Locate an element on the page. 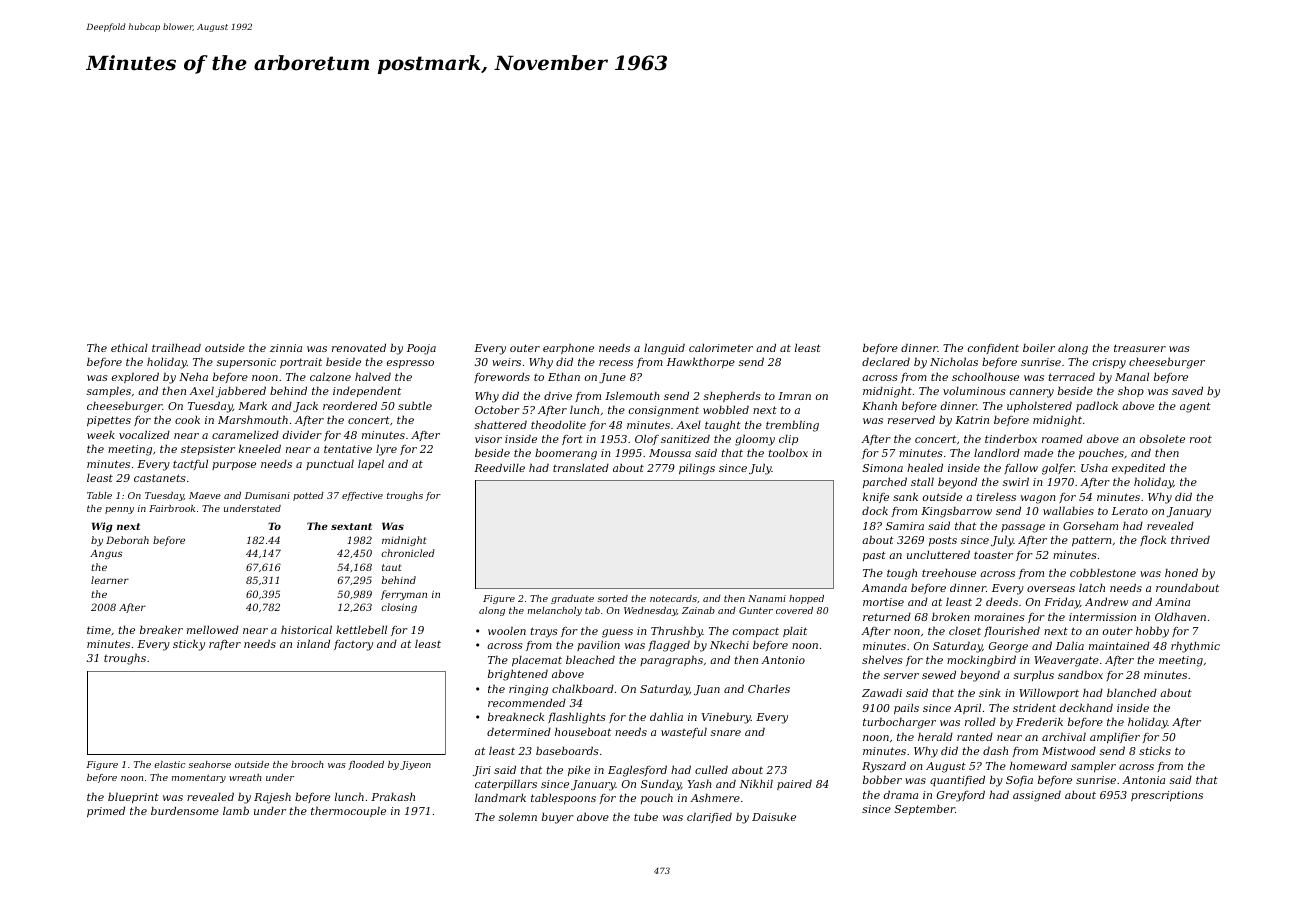 Image resolution: width=1308 pixels, height=924 pixels. parched is located at coordinates (885, 482).
